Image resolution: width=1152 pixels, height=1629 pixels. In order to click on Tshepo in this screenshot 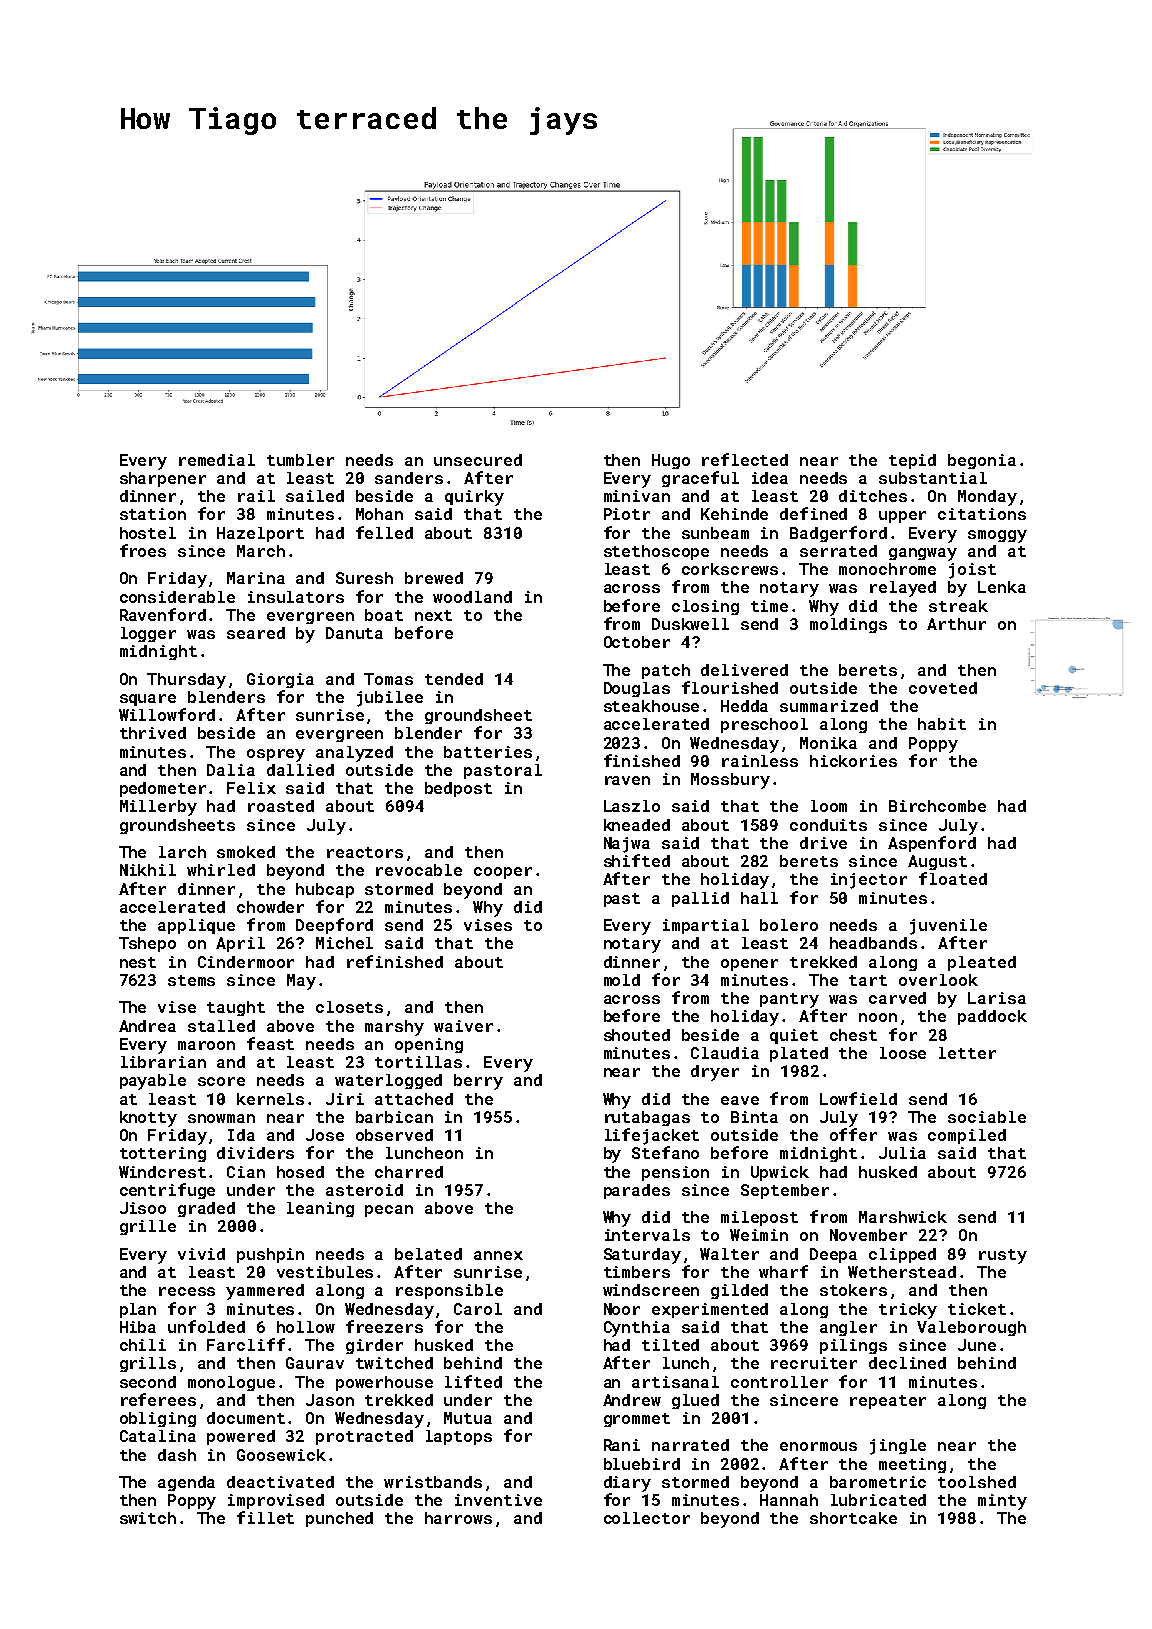, I will do `click(147, 944)`.
